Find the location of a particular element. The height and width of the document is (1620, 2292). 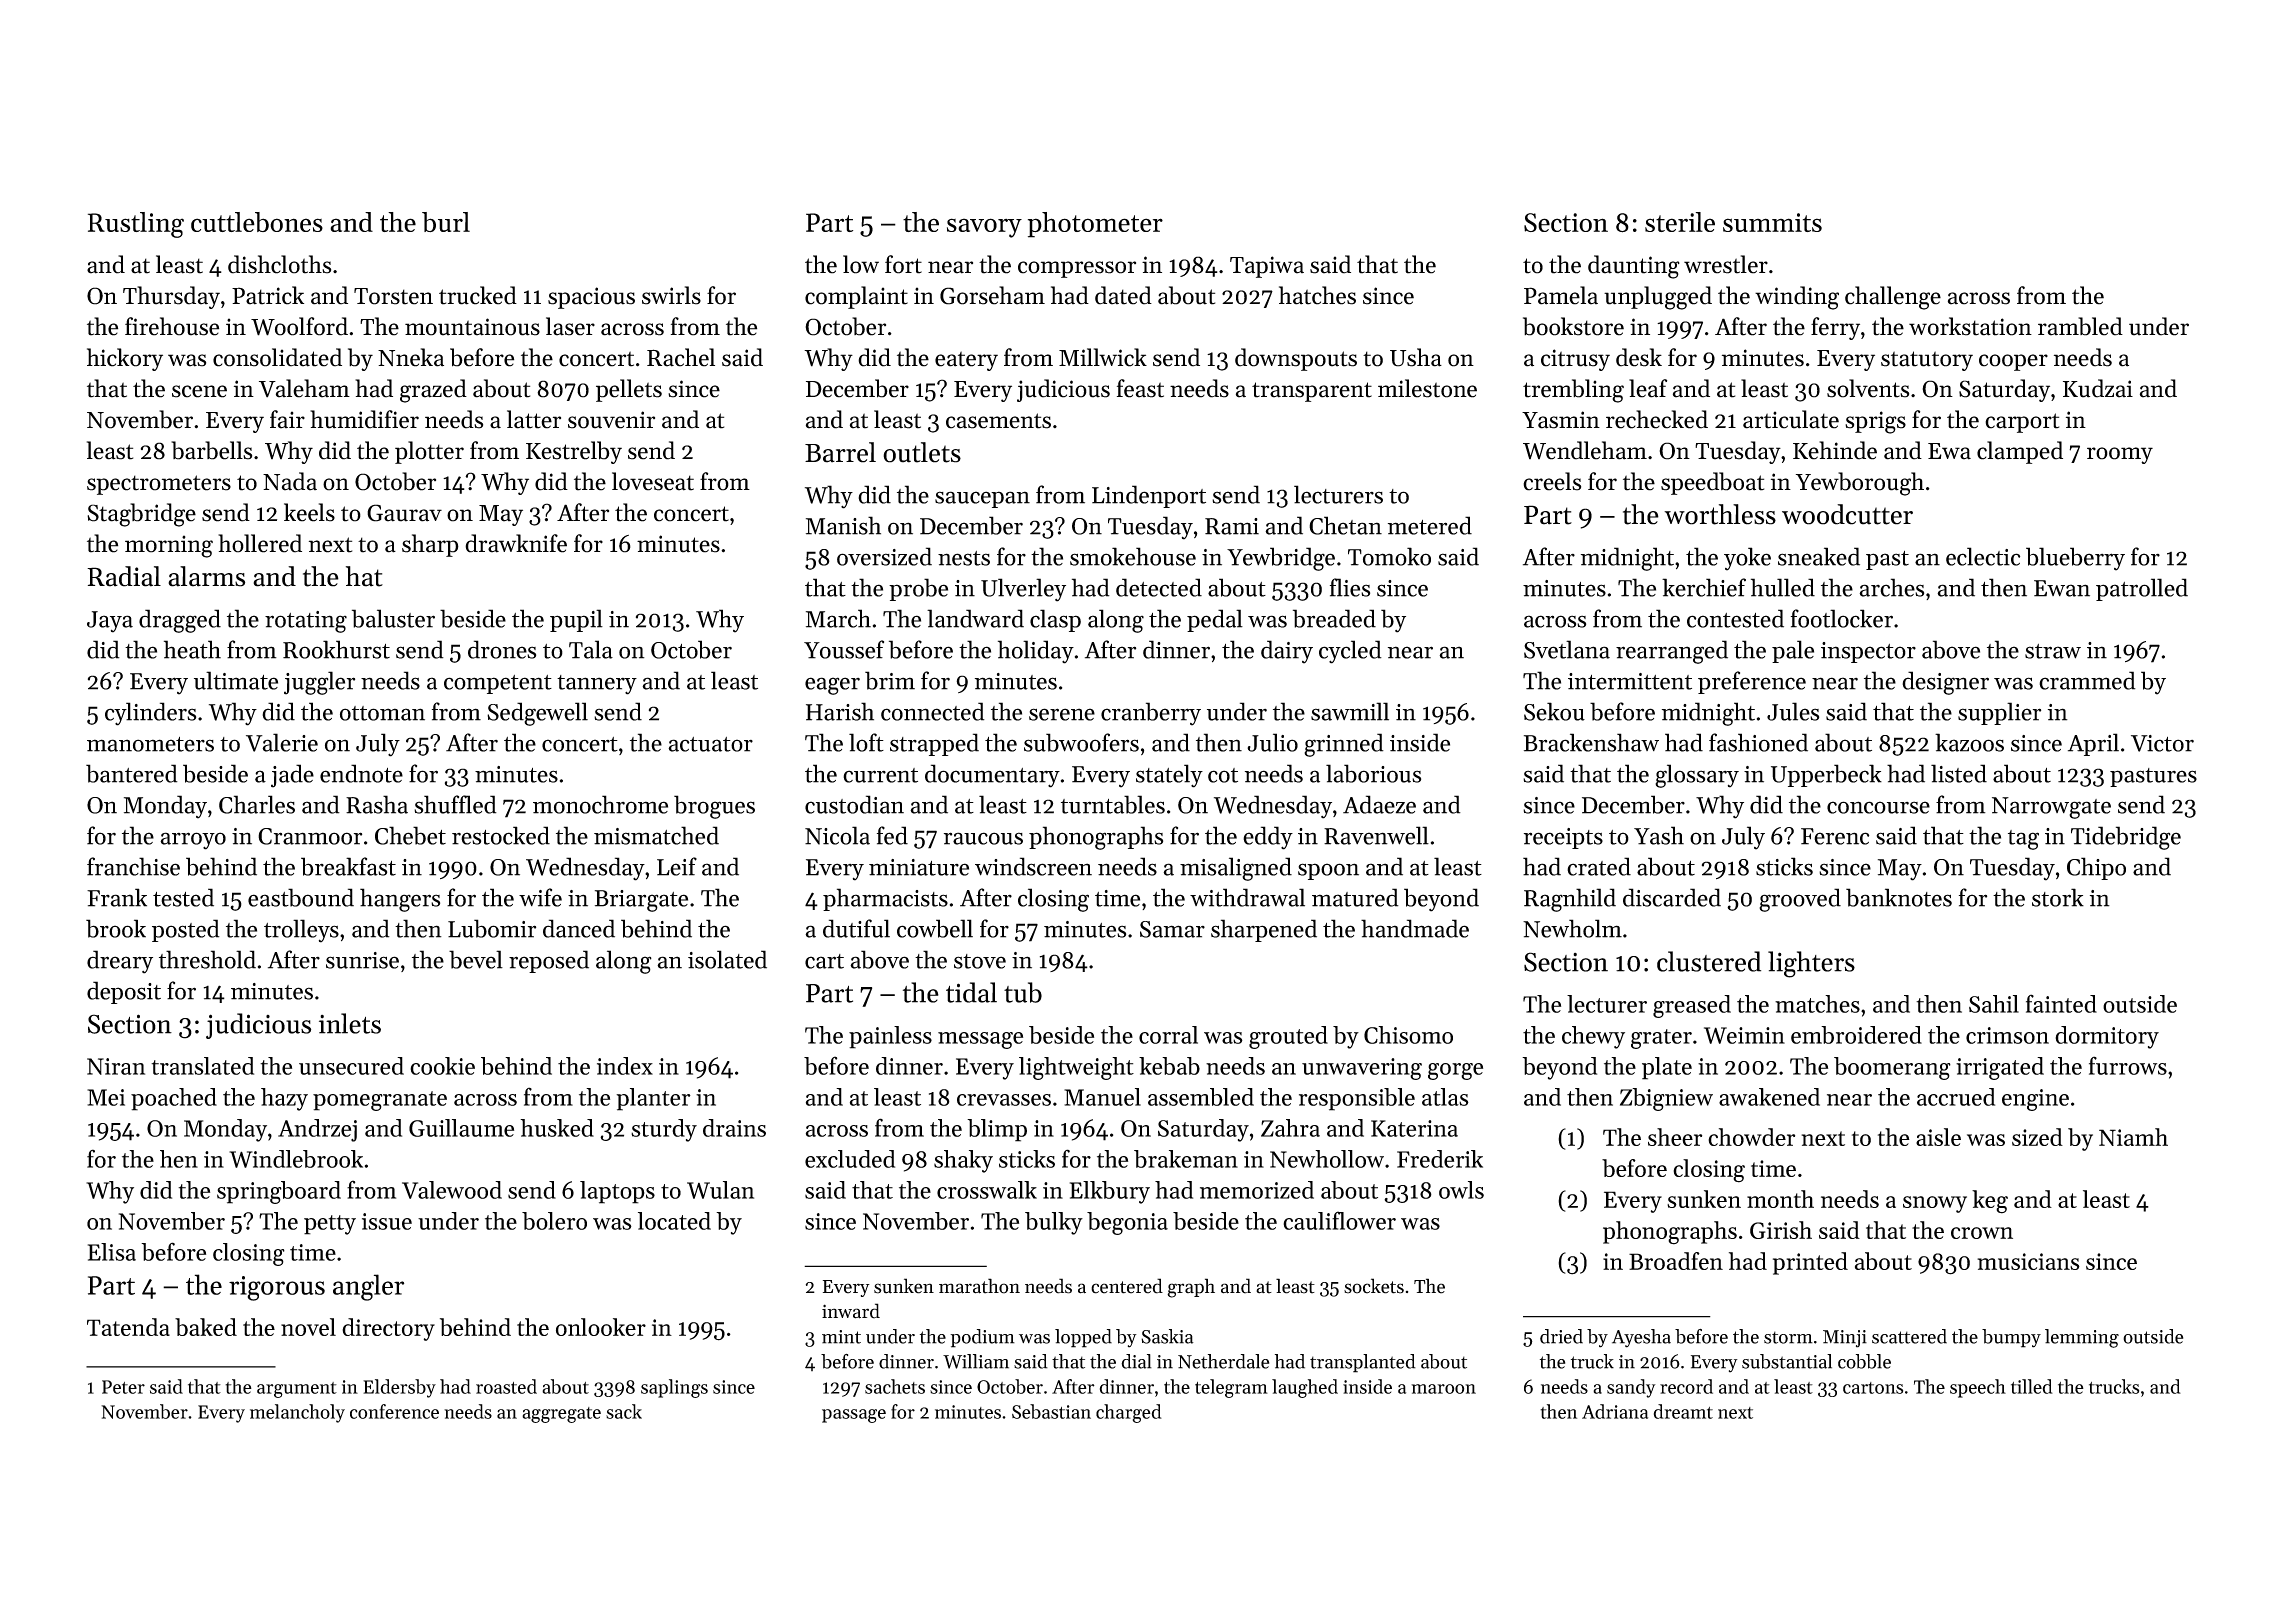

musicians is located at coordinates (2028, 1261).
